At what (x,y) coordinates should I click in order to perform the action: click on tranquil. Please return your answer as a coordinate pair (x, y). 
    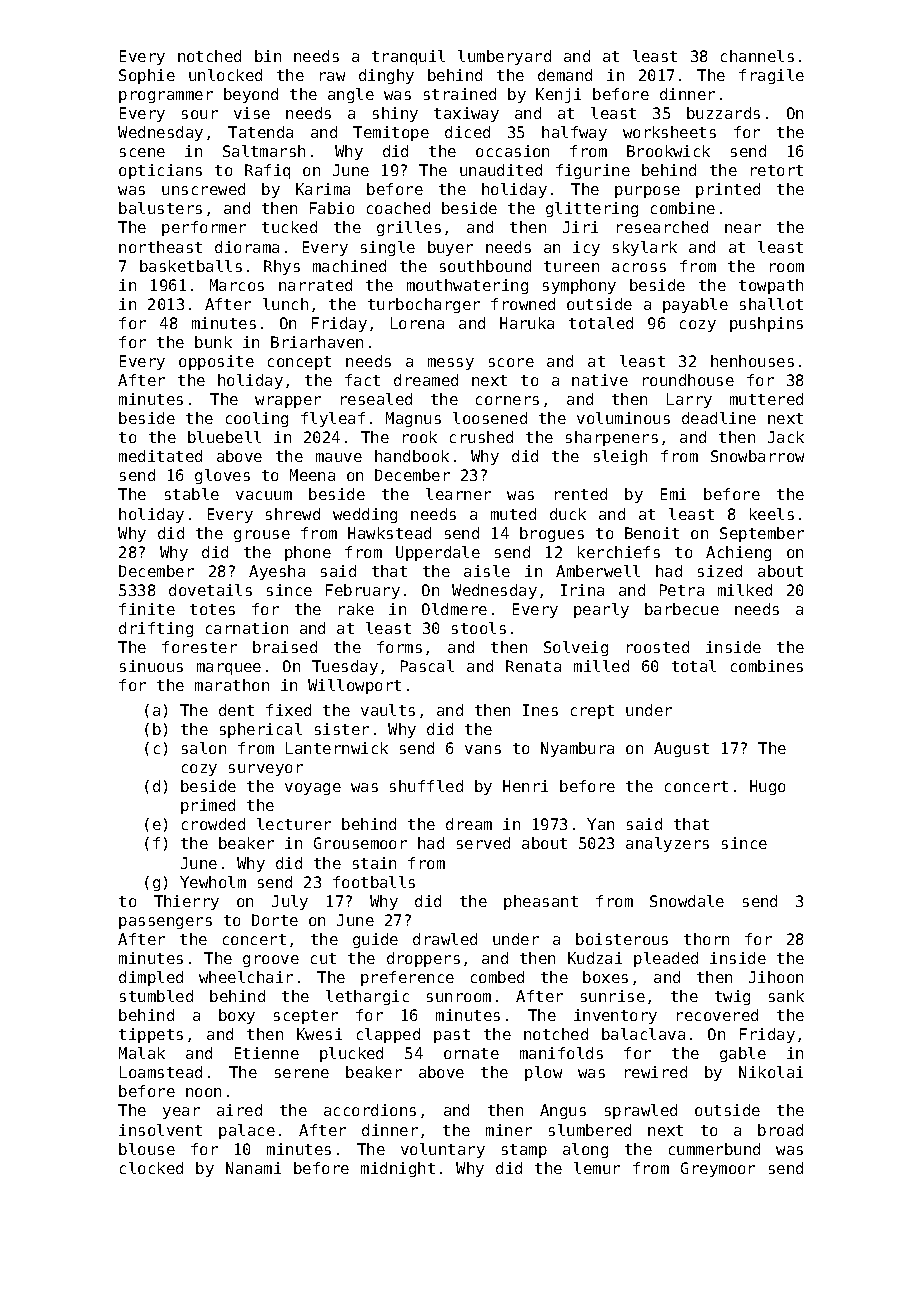
    Looking at the image, I should click on (408, 57).
